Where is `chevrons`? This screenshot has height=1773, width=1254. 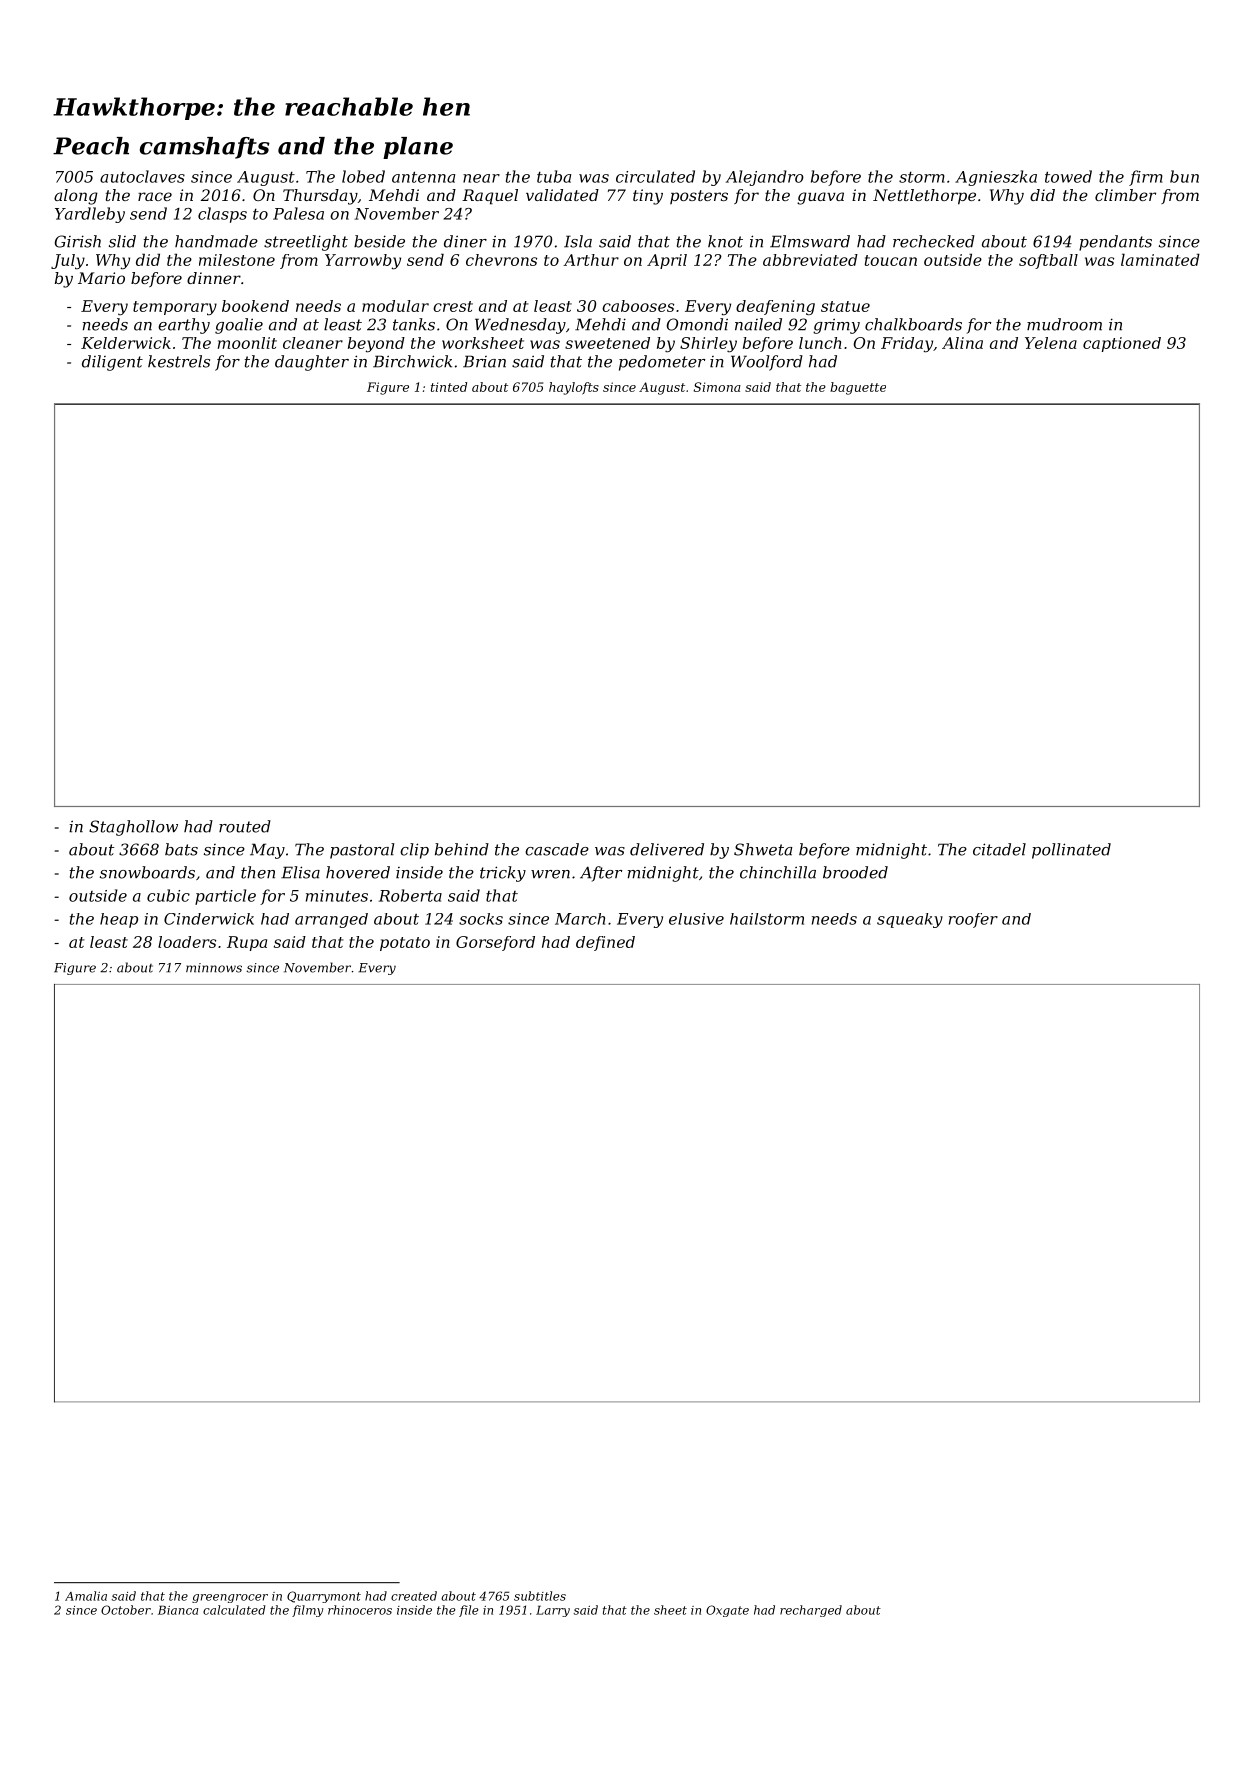 chevrons is located at coordinates (501, 260).
